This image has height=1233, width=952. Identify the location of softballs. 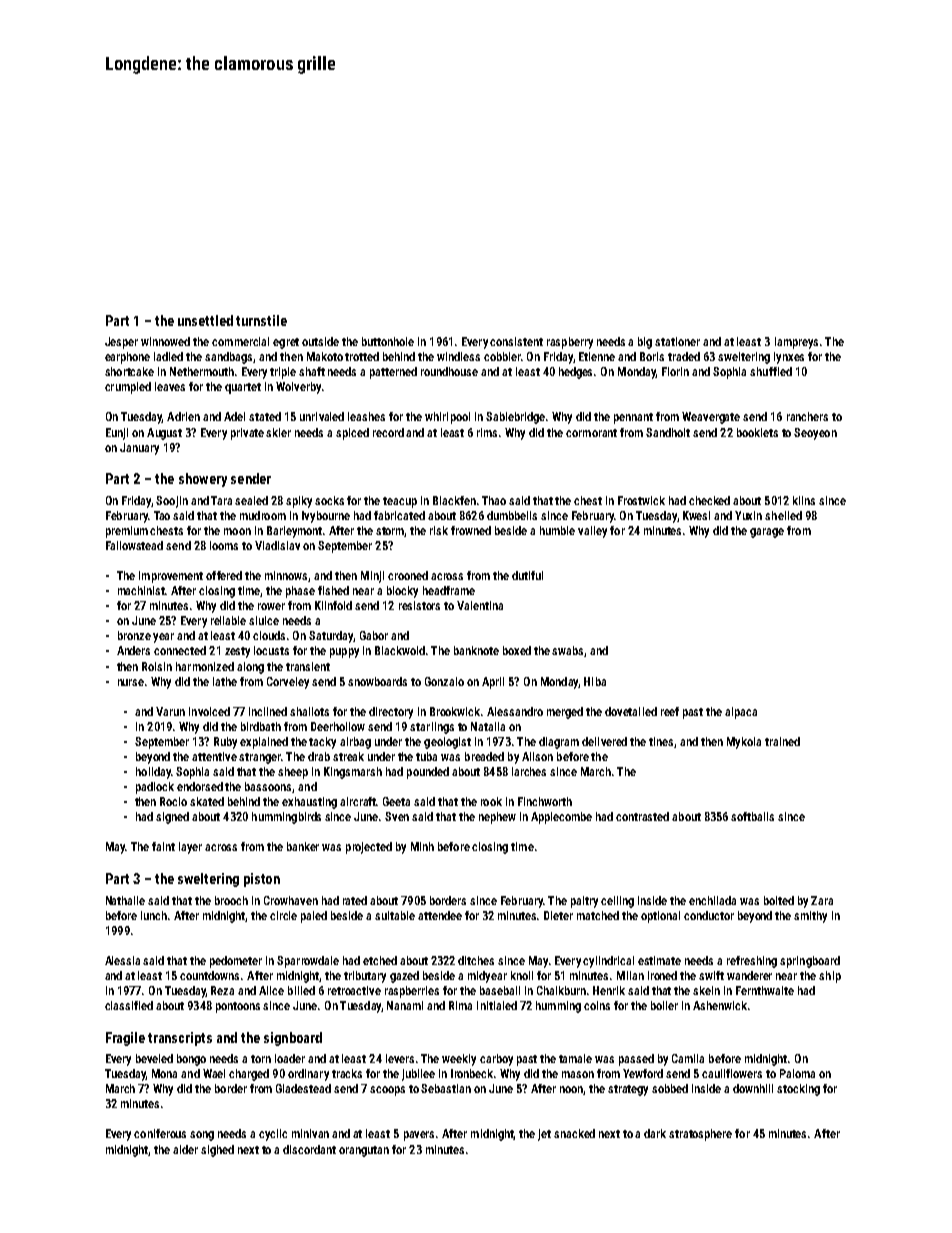
(752, 816).
